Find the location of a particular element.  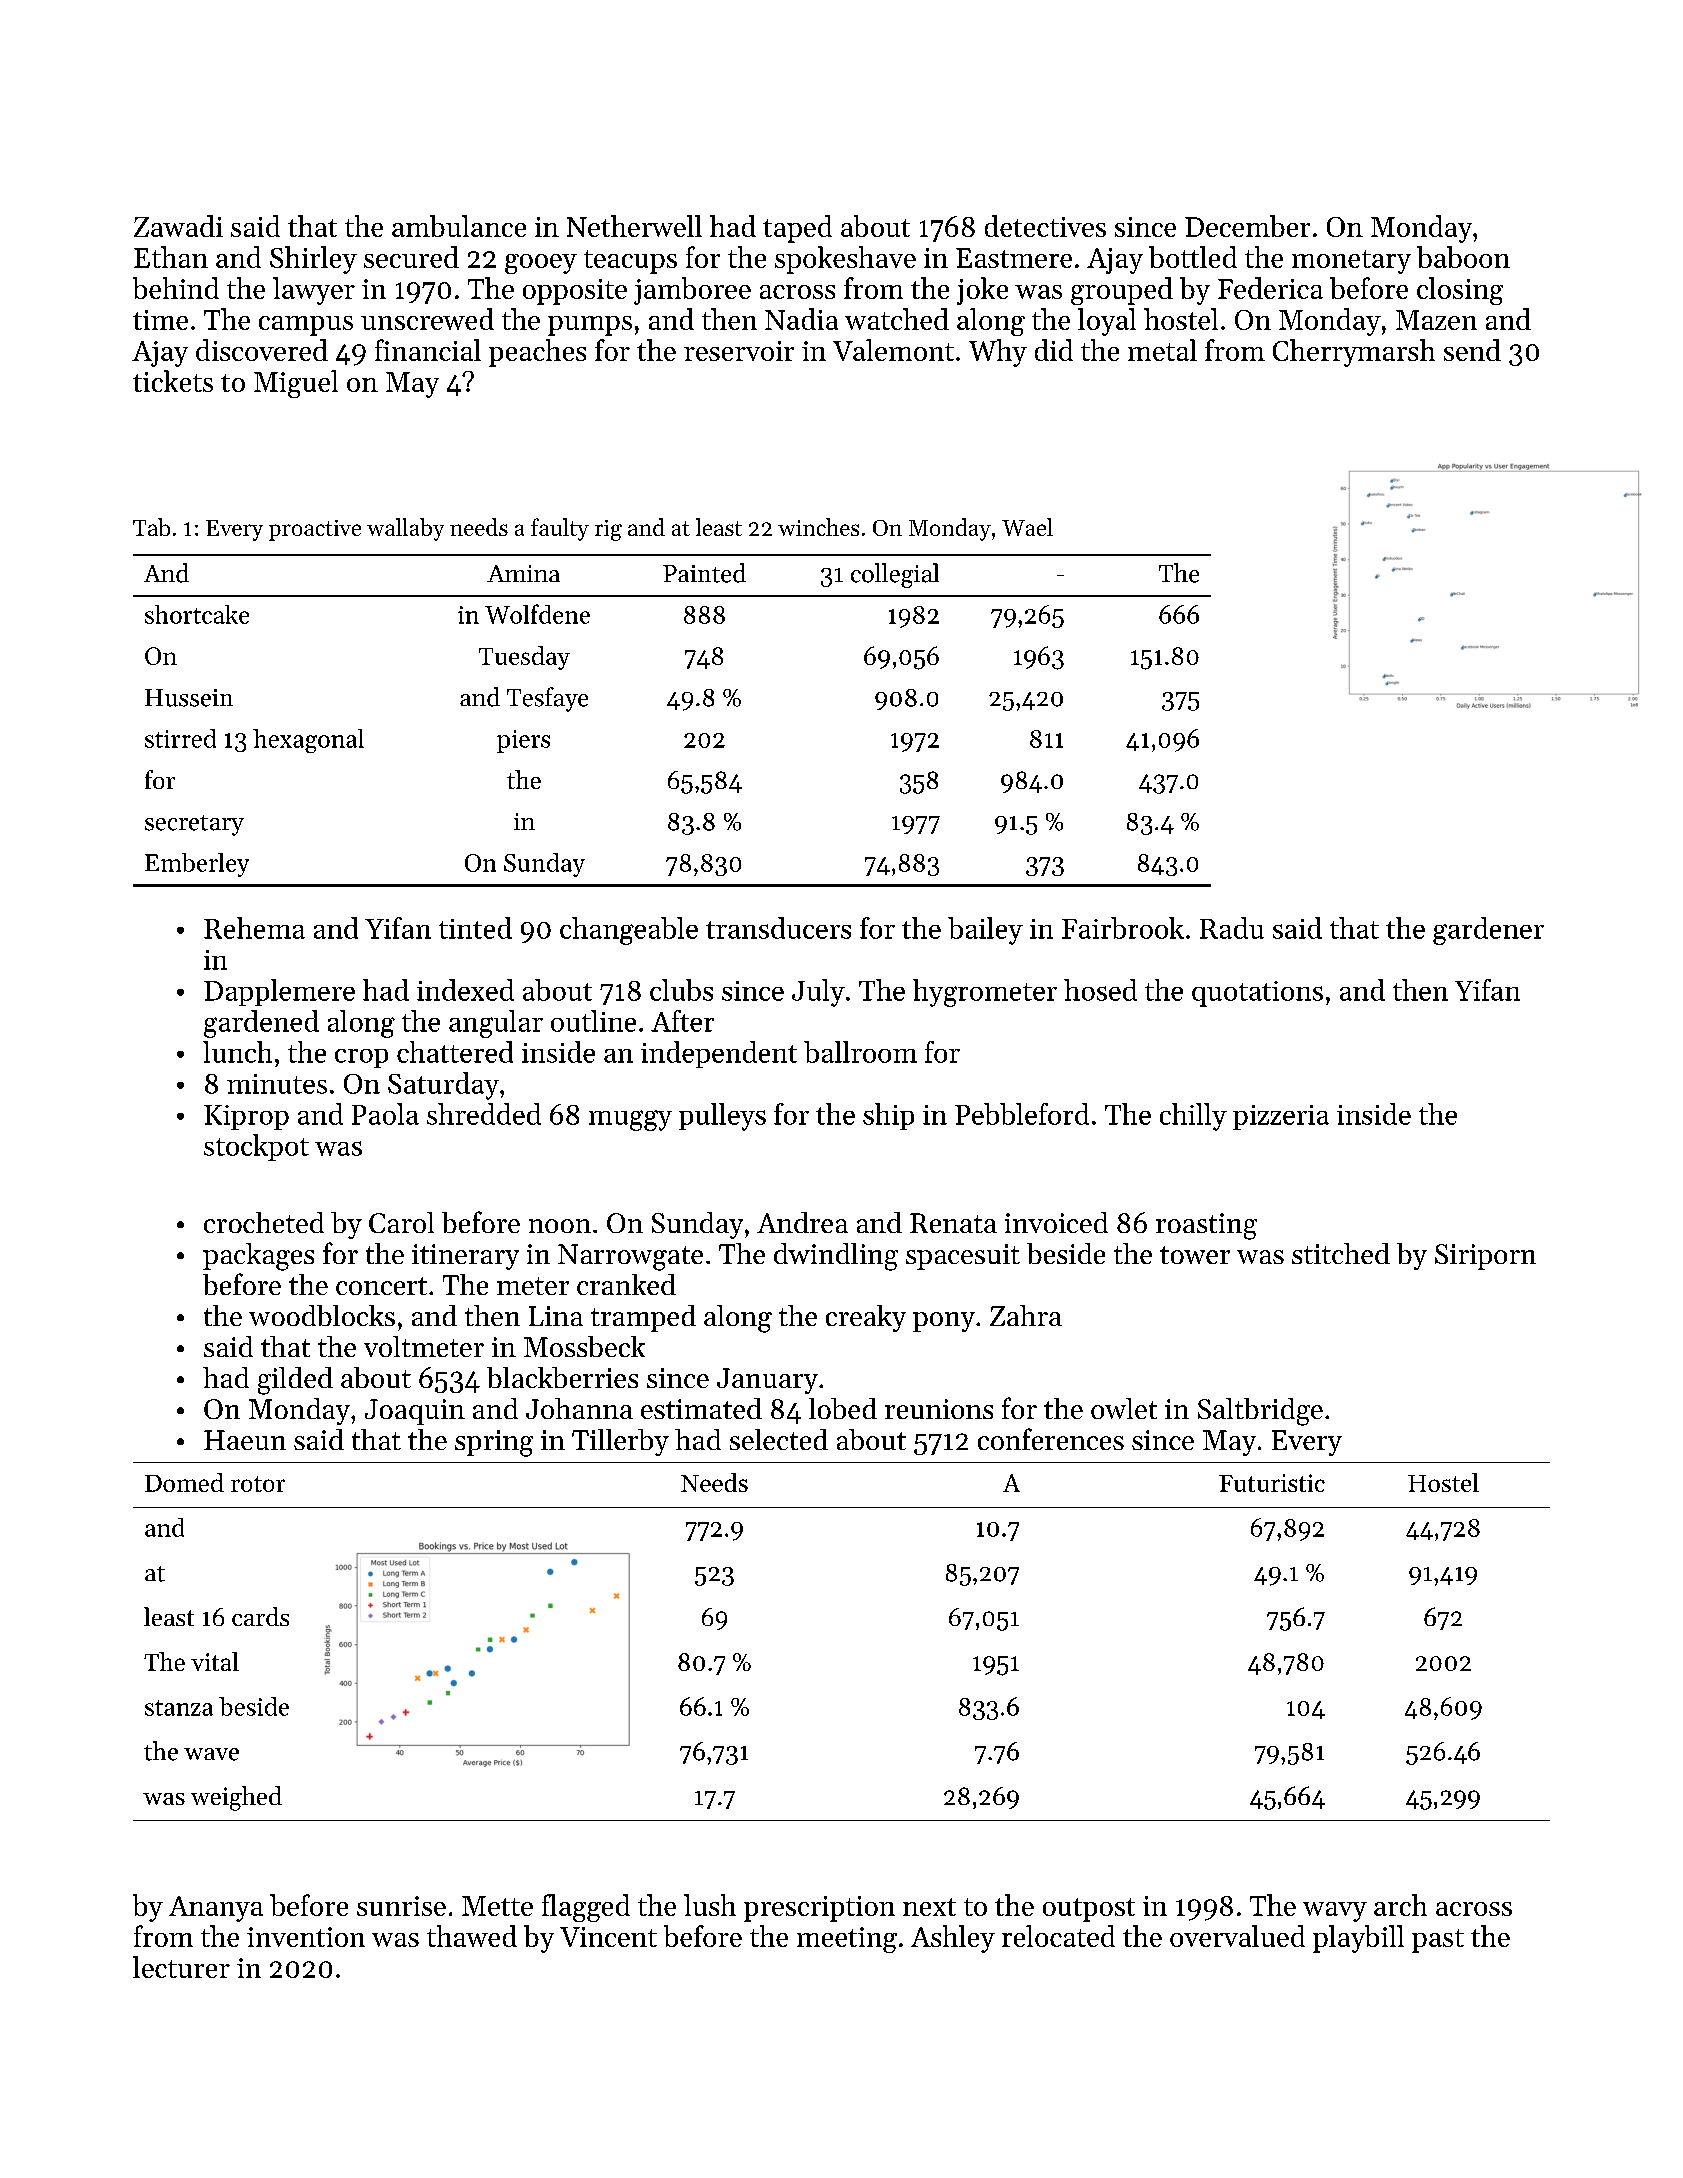

Cherrymarsh is located at coordinates (1354, 353).
